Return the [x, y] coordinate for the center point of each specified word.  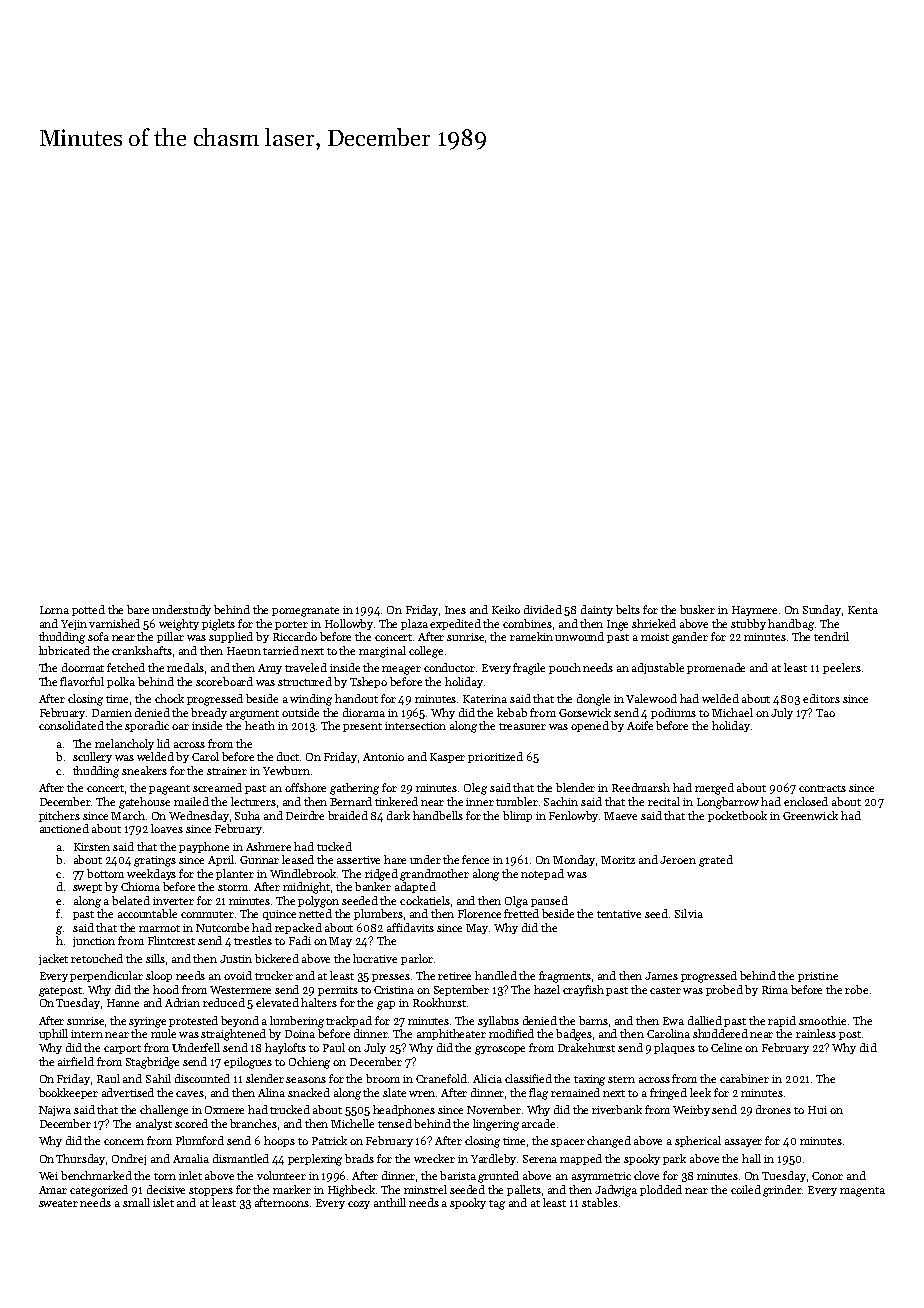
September [461, 990]
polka [121, 682]
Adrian [182, 1002]
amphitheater [451, 1034]
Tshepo [368, 682]
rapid [782, 1021]
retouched [97, 958]
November [494, 1109]
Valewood [651, 698]
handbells [438, 815]
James [661, 976]
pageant [169, 790]
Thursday [80, 1159]
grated [716, 861]
